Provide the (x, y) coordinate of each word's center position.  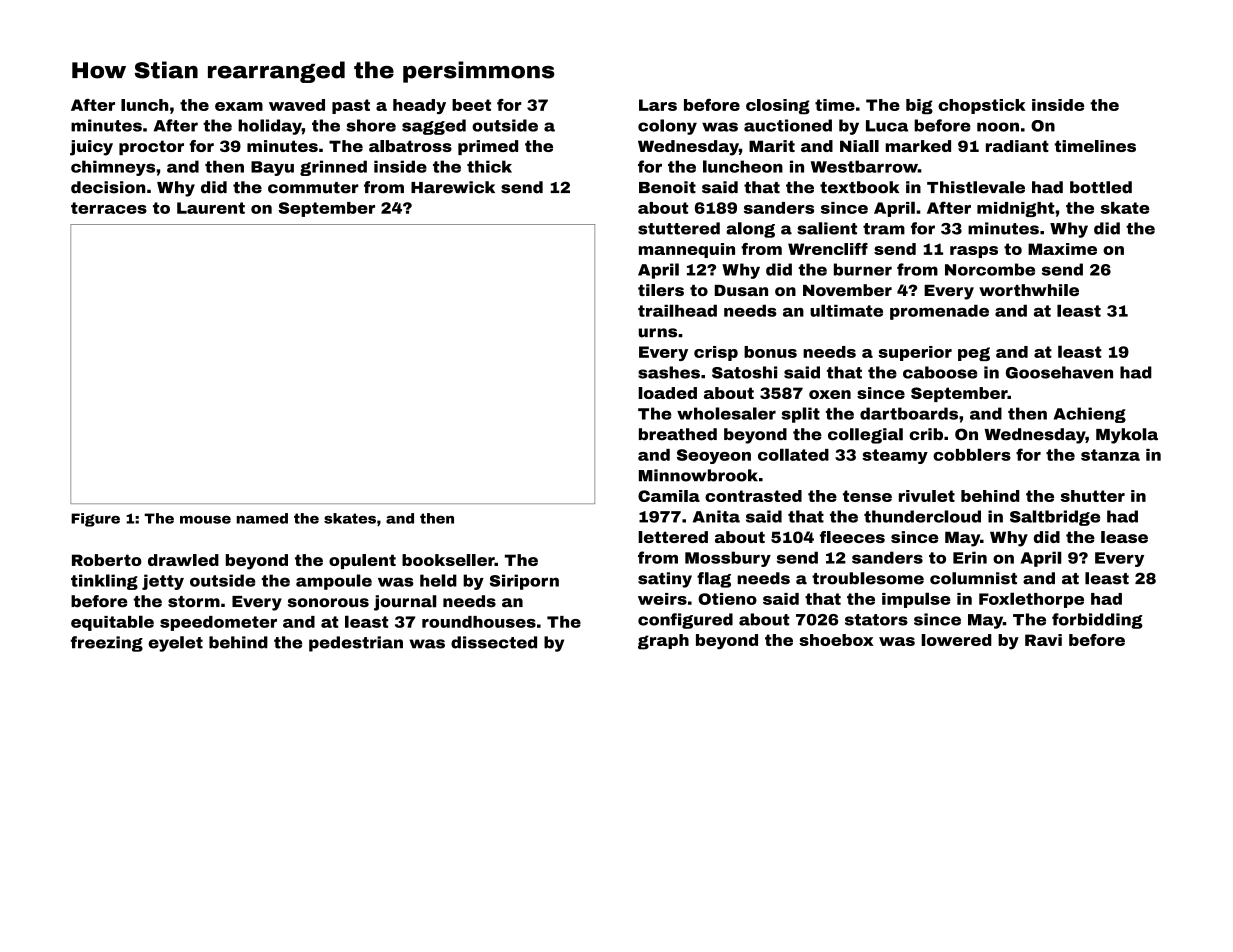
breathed (678, 434)
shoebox (836, 640)
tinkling (104, 582)
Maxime (1062, 249)
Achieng (1089, 415)
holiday (270, 127)
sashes (669, 372)
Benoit (667, 187)
